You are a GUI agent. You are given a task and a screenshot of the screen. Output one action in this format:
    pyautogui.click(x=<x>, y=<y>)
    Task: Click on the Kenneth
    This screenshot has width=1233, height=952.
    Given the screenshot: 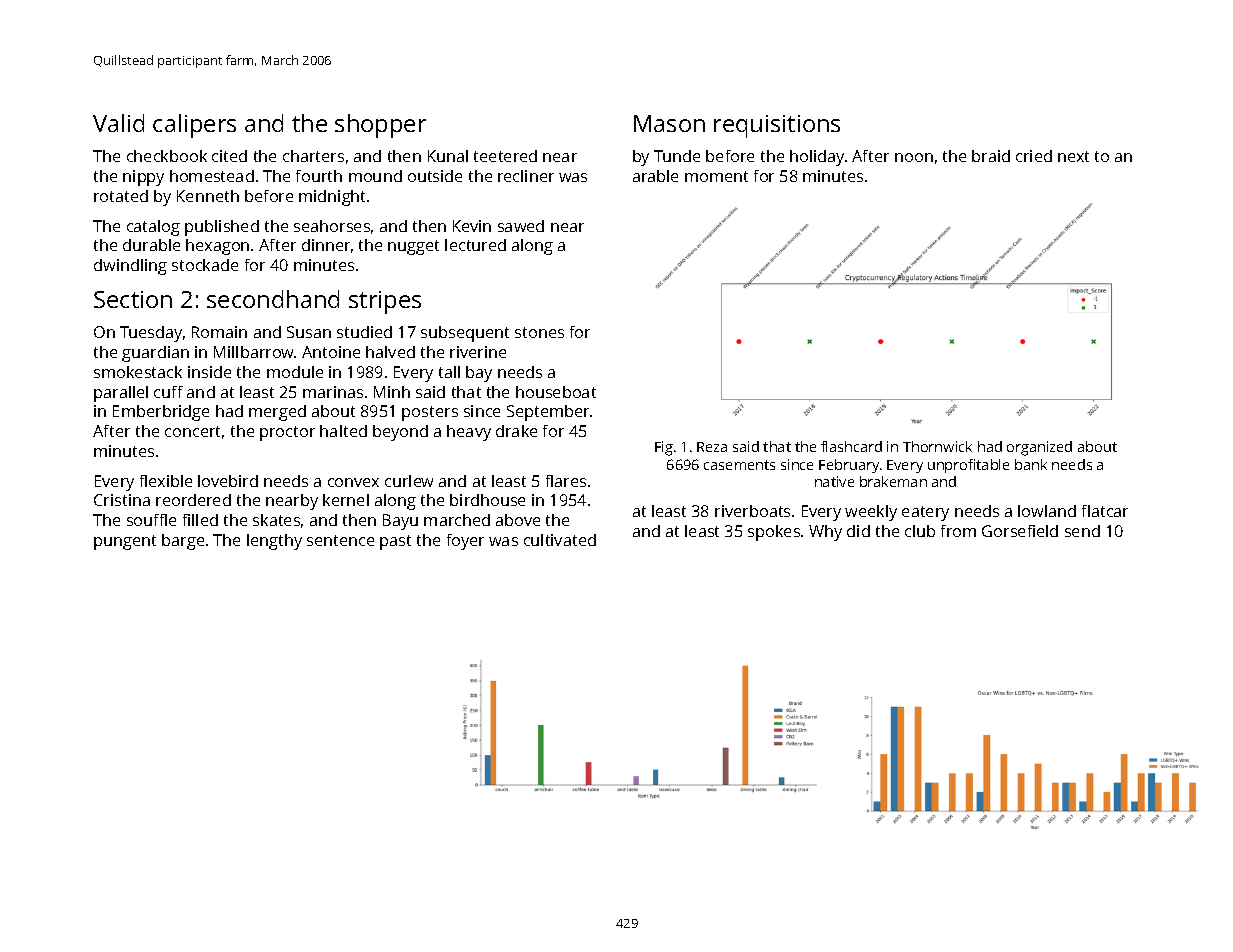 What is the action you would take?
    pyautogui.click(x=208, y=196)
